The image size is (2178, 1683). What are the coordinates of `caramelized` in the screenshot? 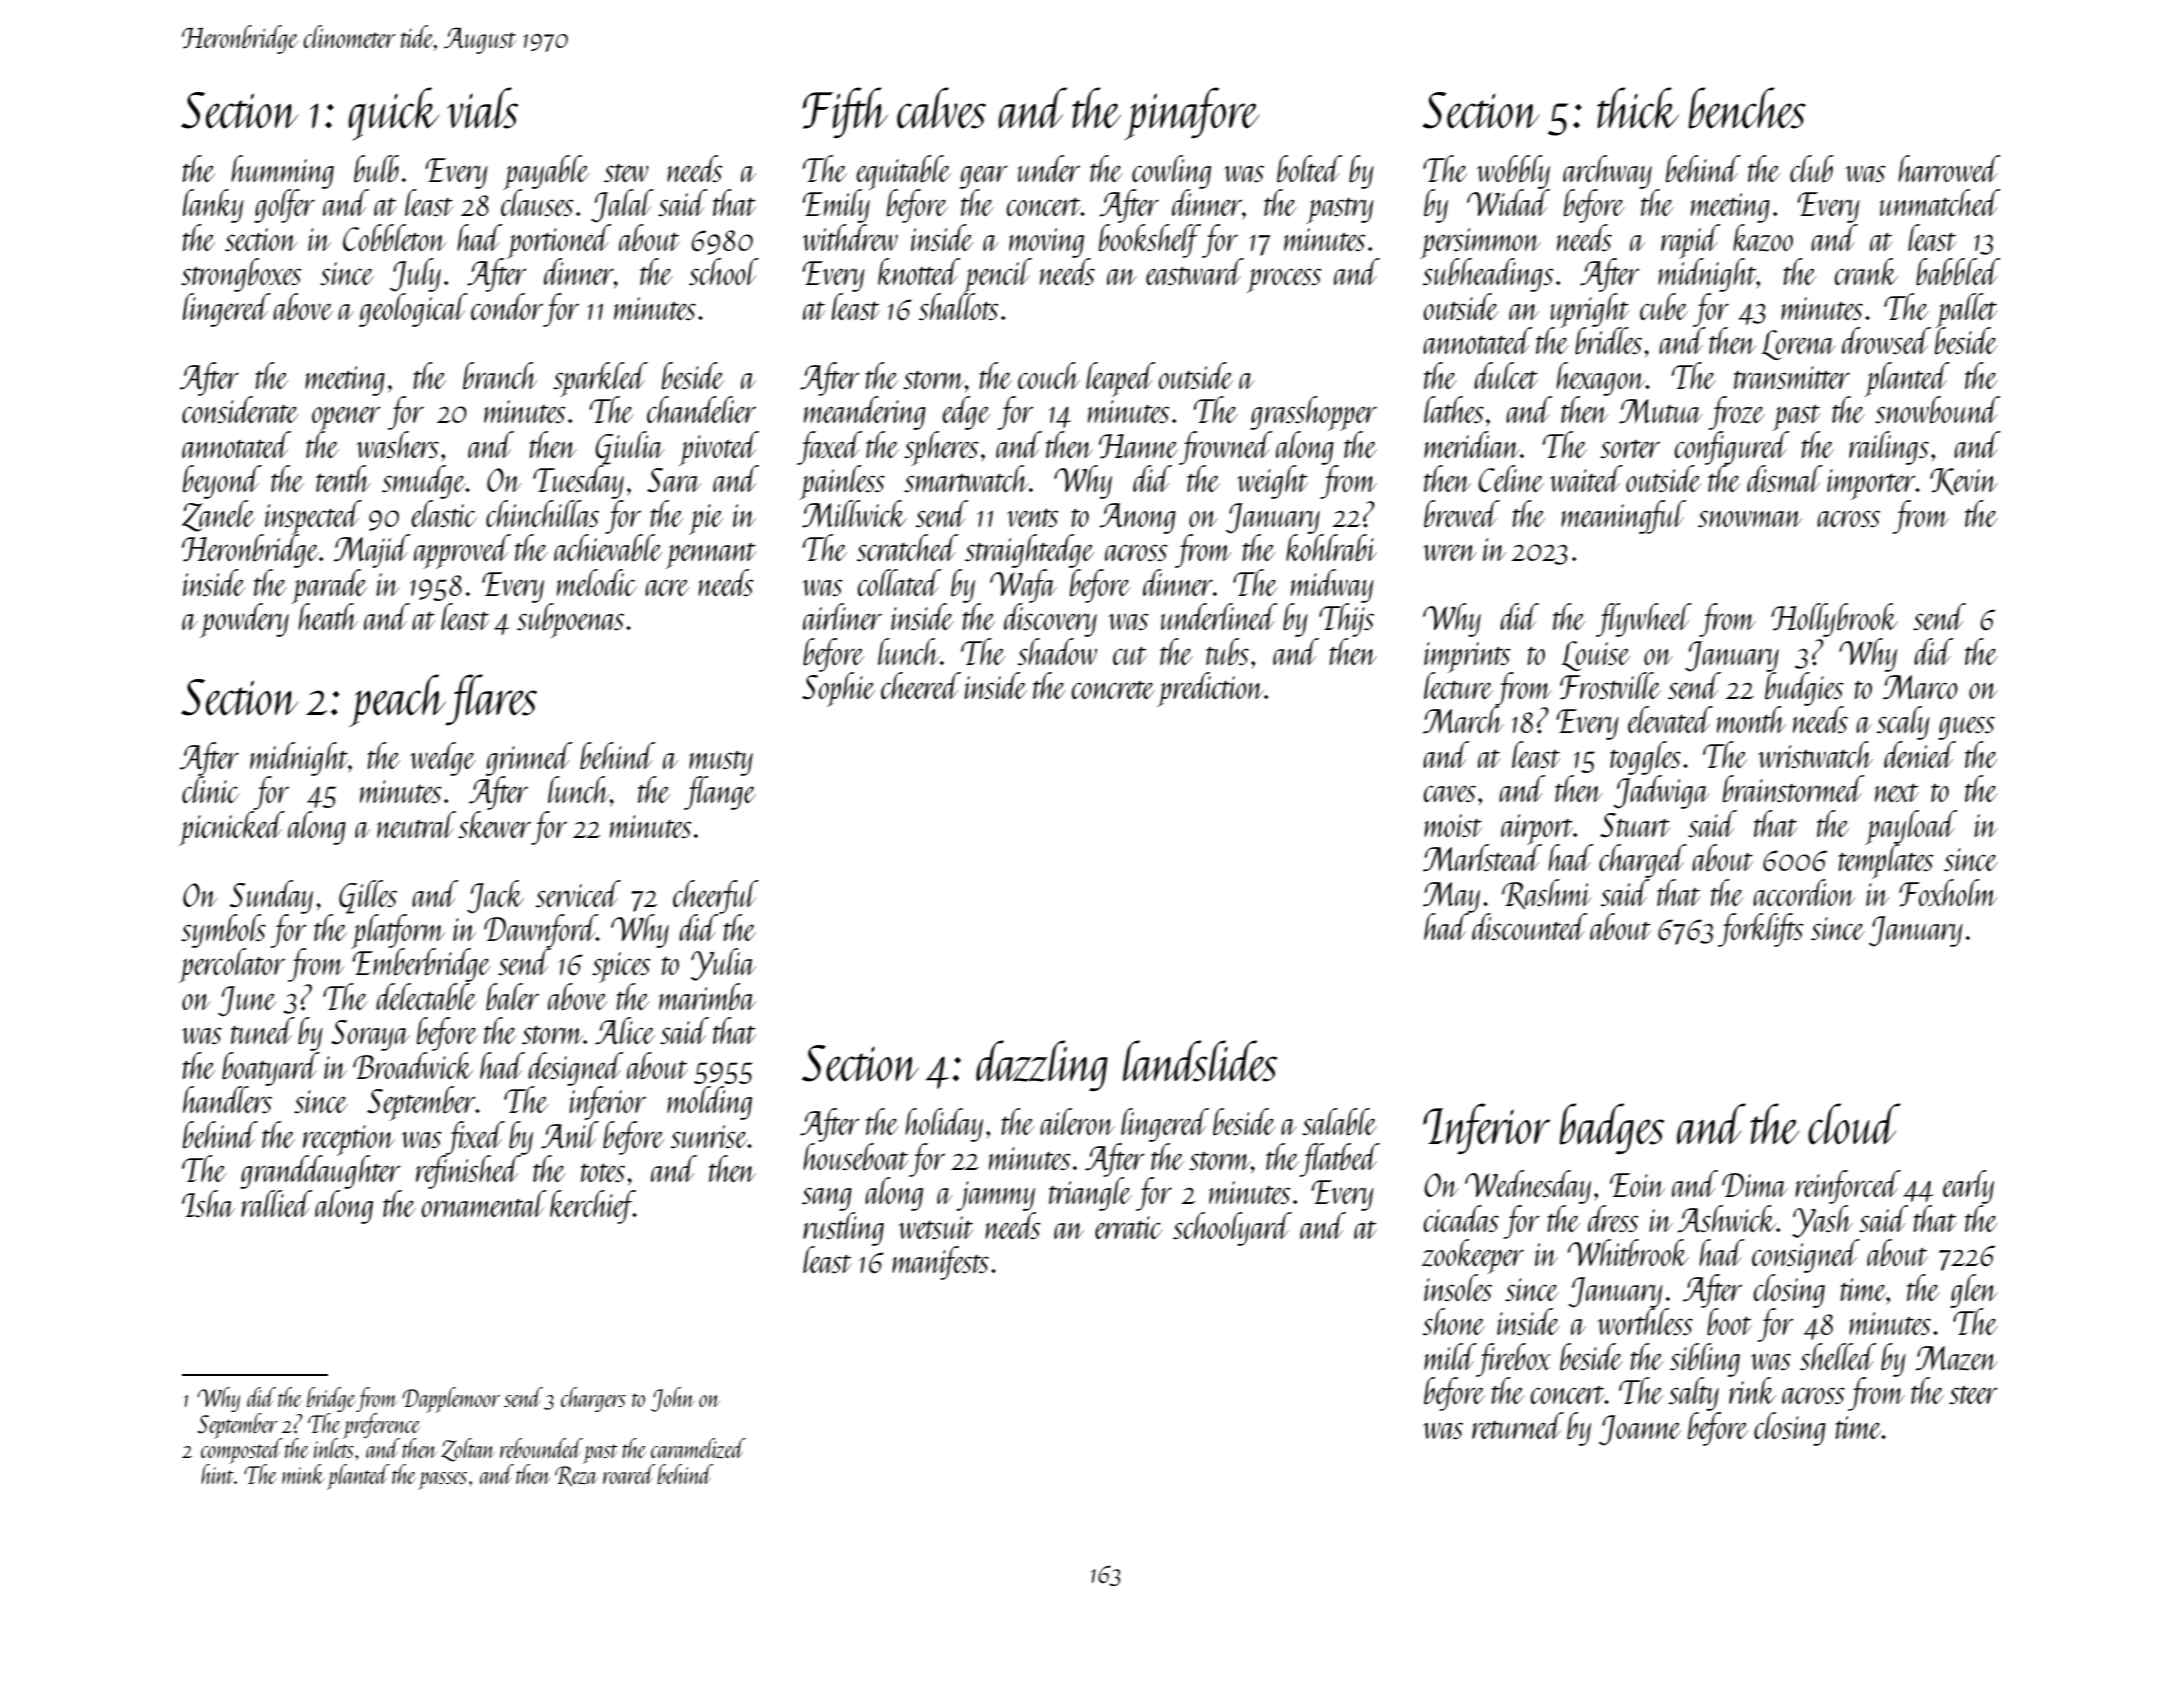 It's located at (698, 1448).
